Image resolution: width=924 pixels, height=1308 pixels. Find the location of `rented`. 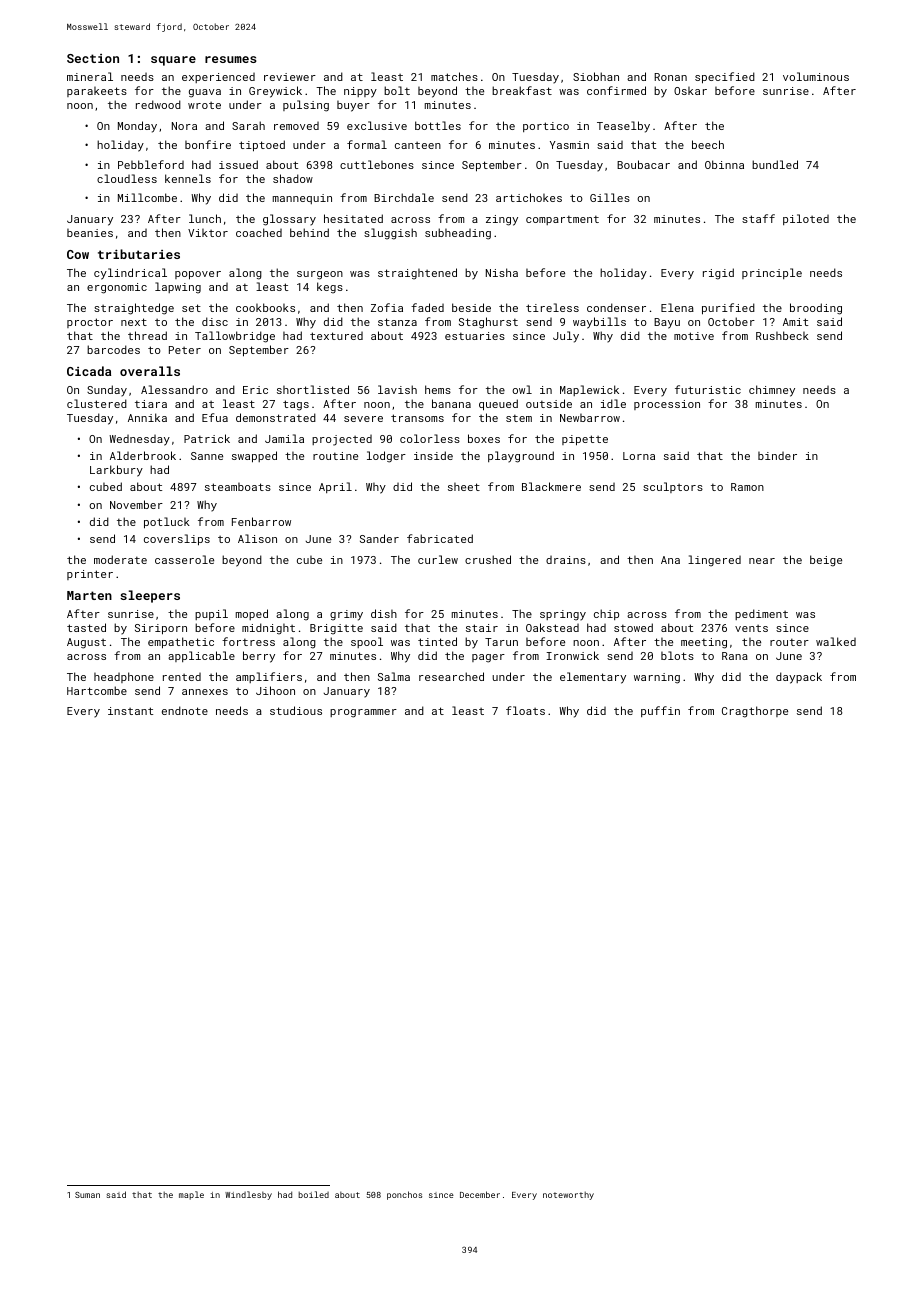

rented is located at coordinates (182, 677).
